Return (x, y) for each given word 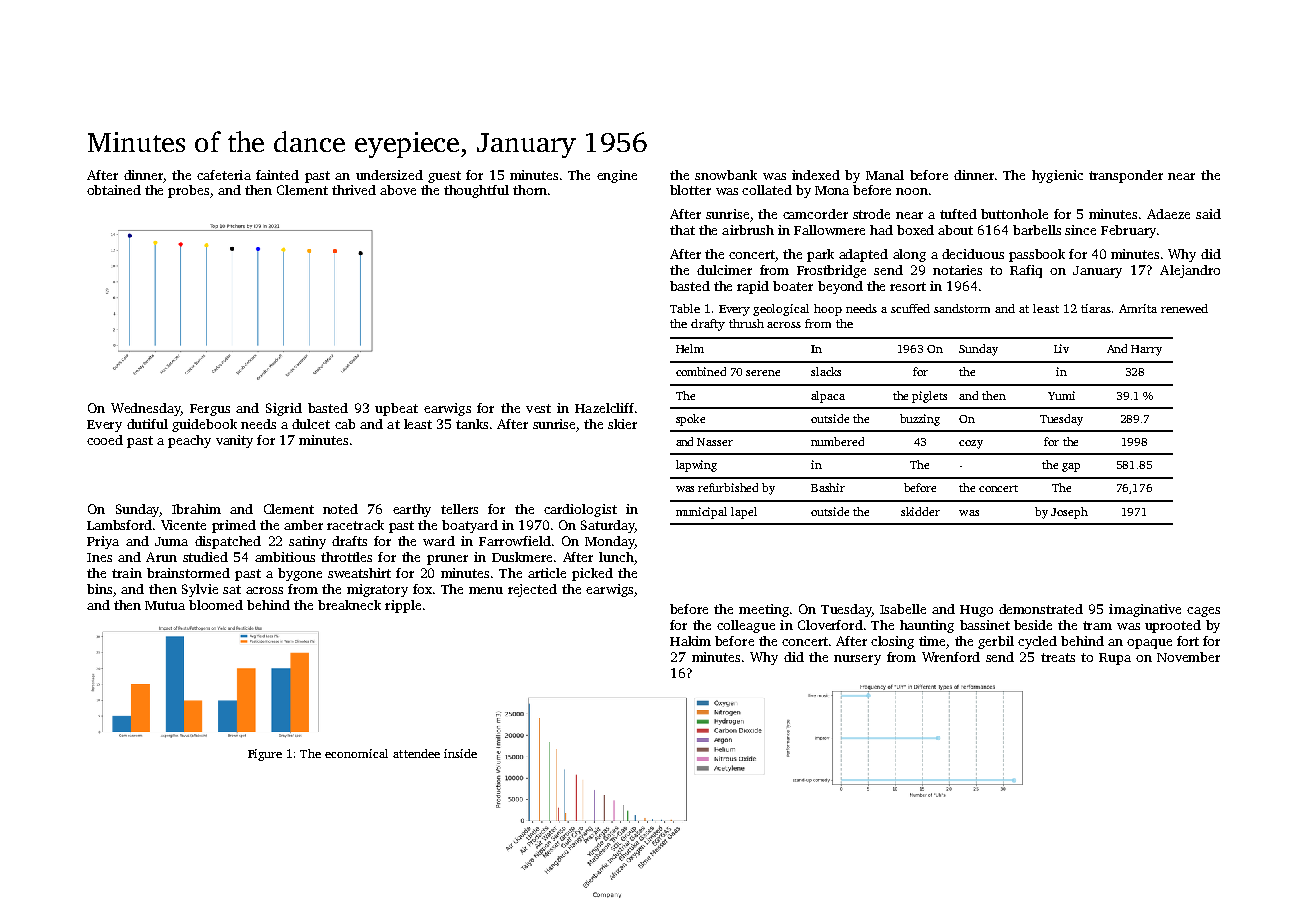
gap (1071, 467)
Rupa (1115, 659)
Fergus (210, 410)
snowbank (726, 175)
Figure (265, 755)
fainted (277, 175)
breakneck (349, 605)
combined (701, 371)
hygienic (1057, 176)
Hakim (690, 641)
